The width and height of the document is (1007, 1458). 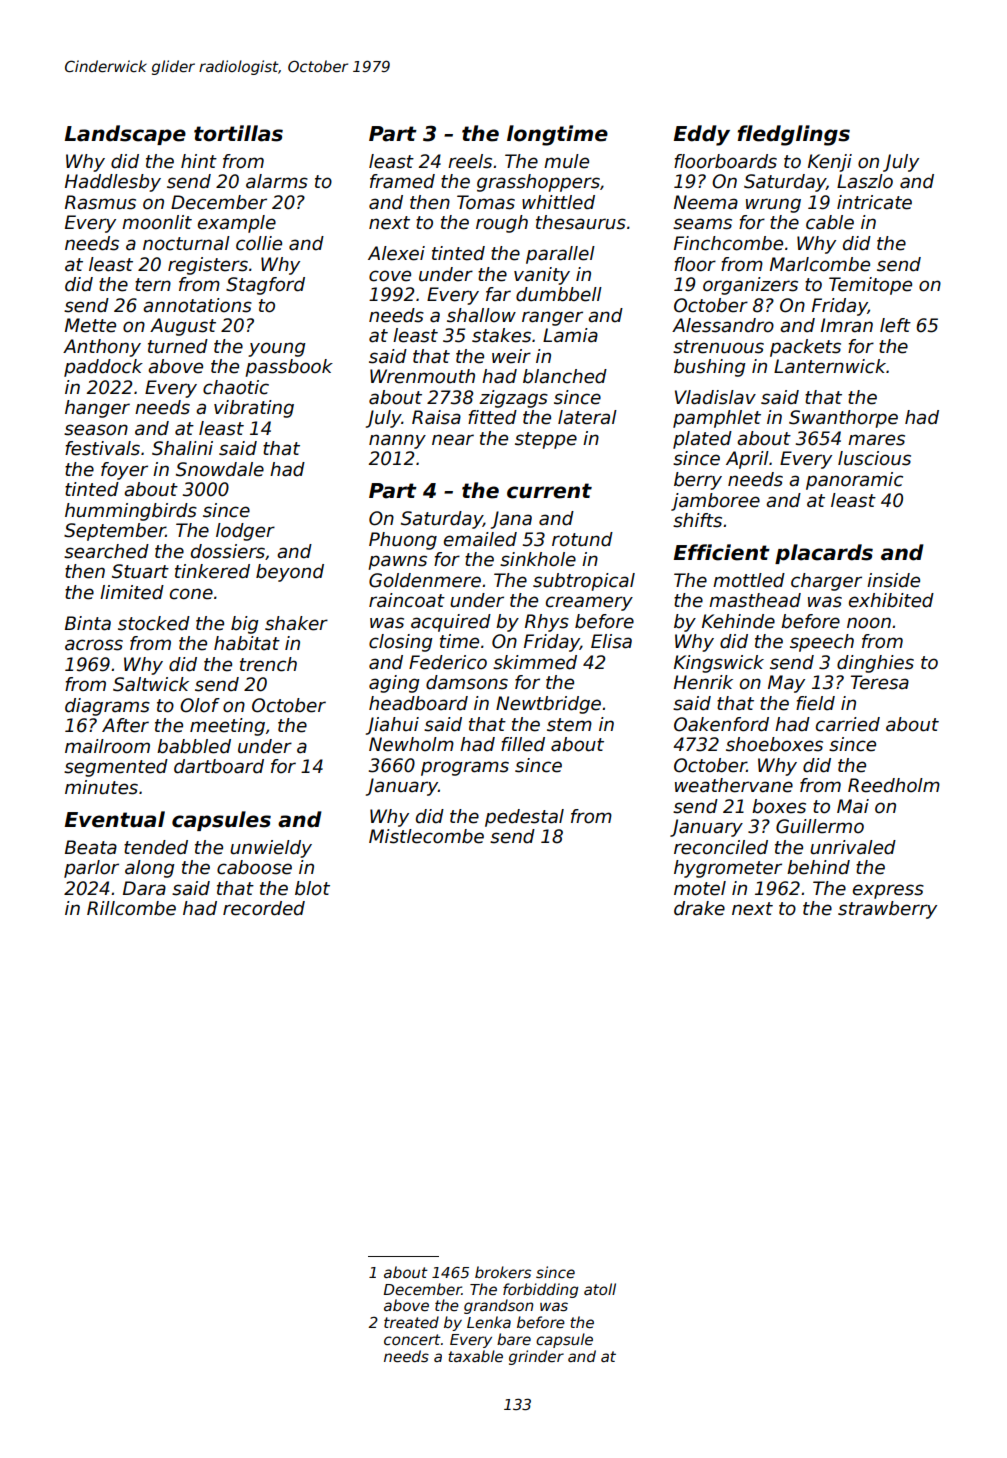 I want to click on Jana, so click(x=511, y=520).
